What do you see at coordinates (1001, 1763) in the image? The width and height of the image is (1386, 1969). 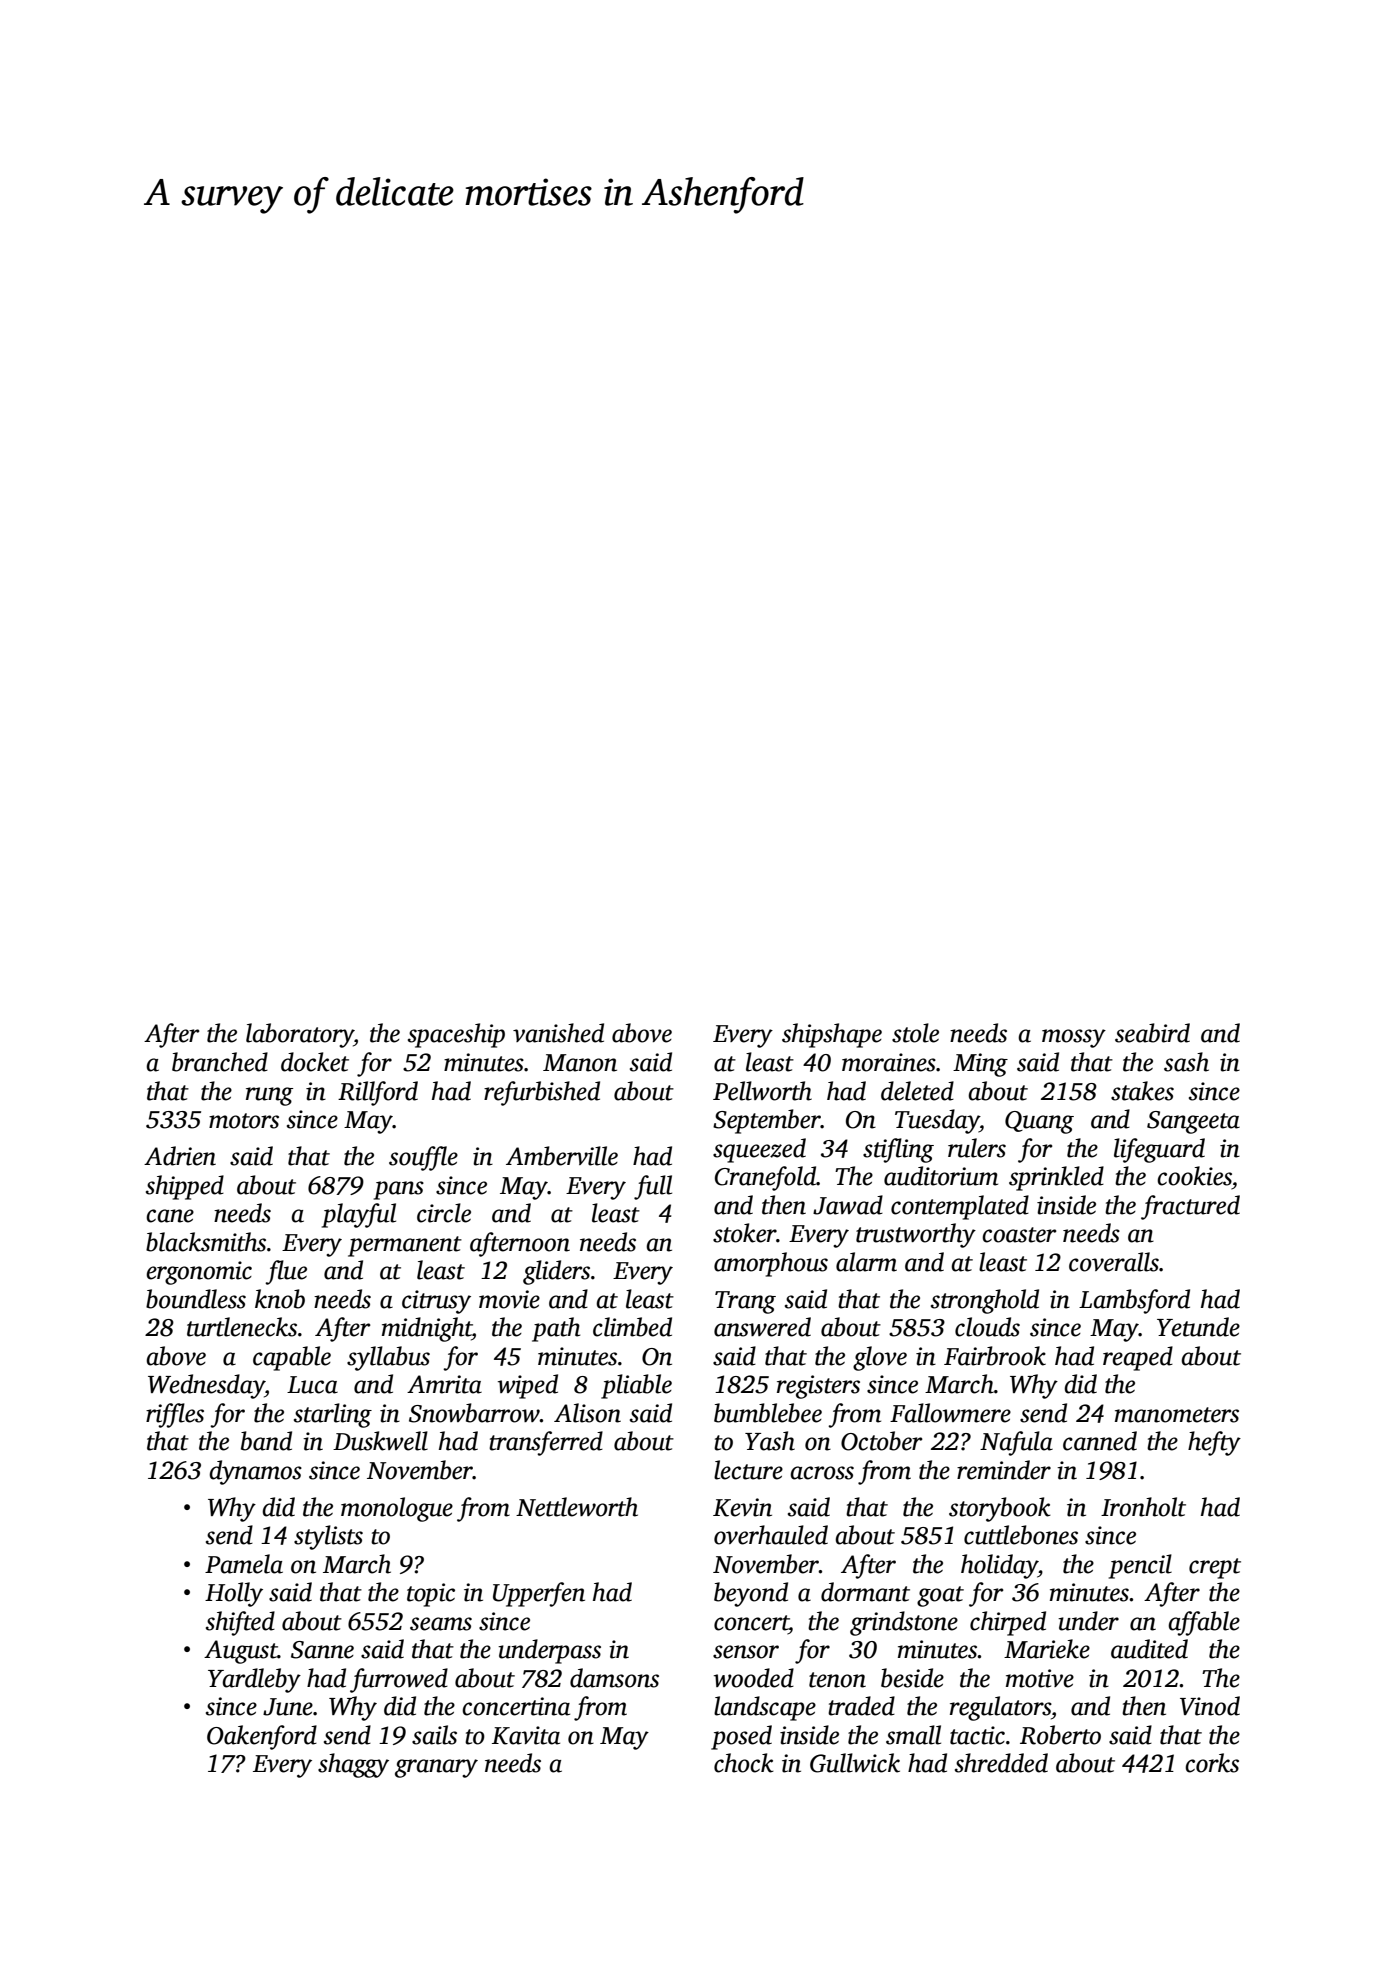 I see `shredded` at bounding box center [1001, 1763].
